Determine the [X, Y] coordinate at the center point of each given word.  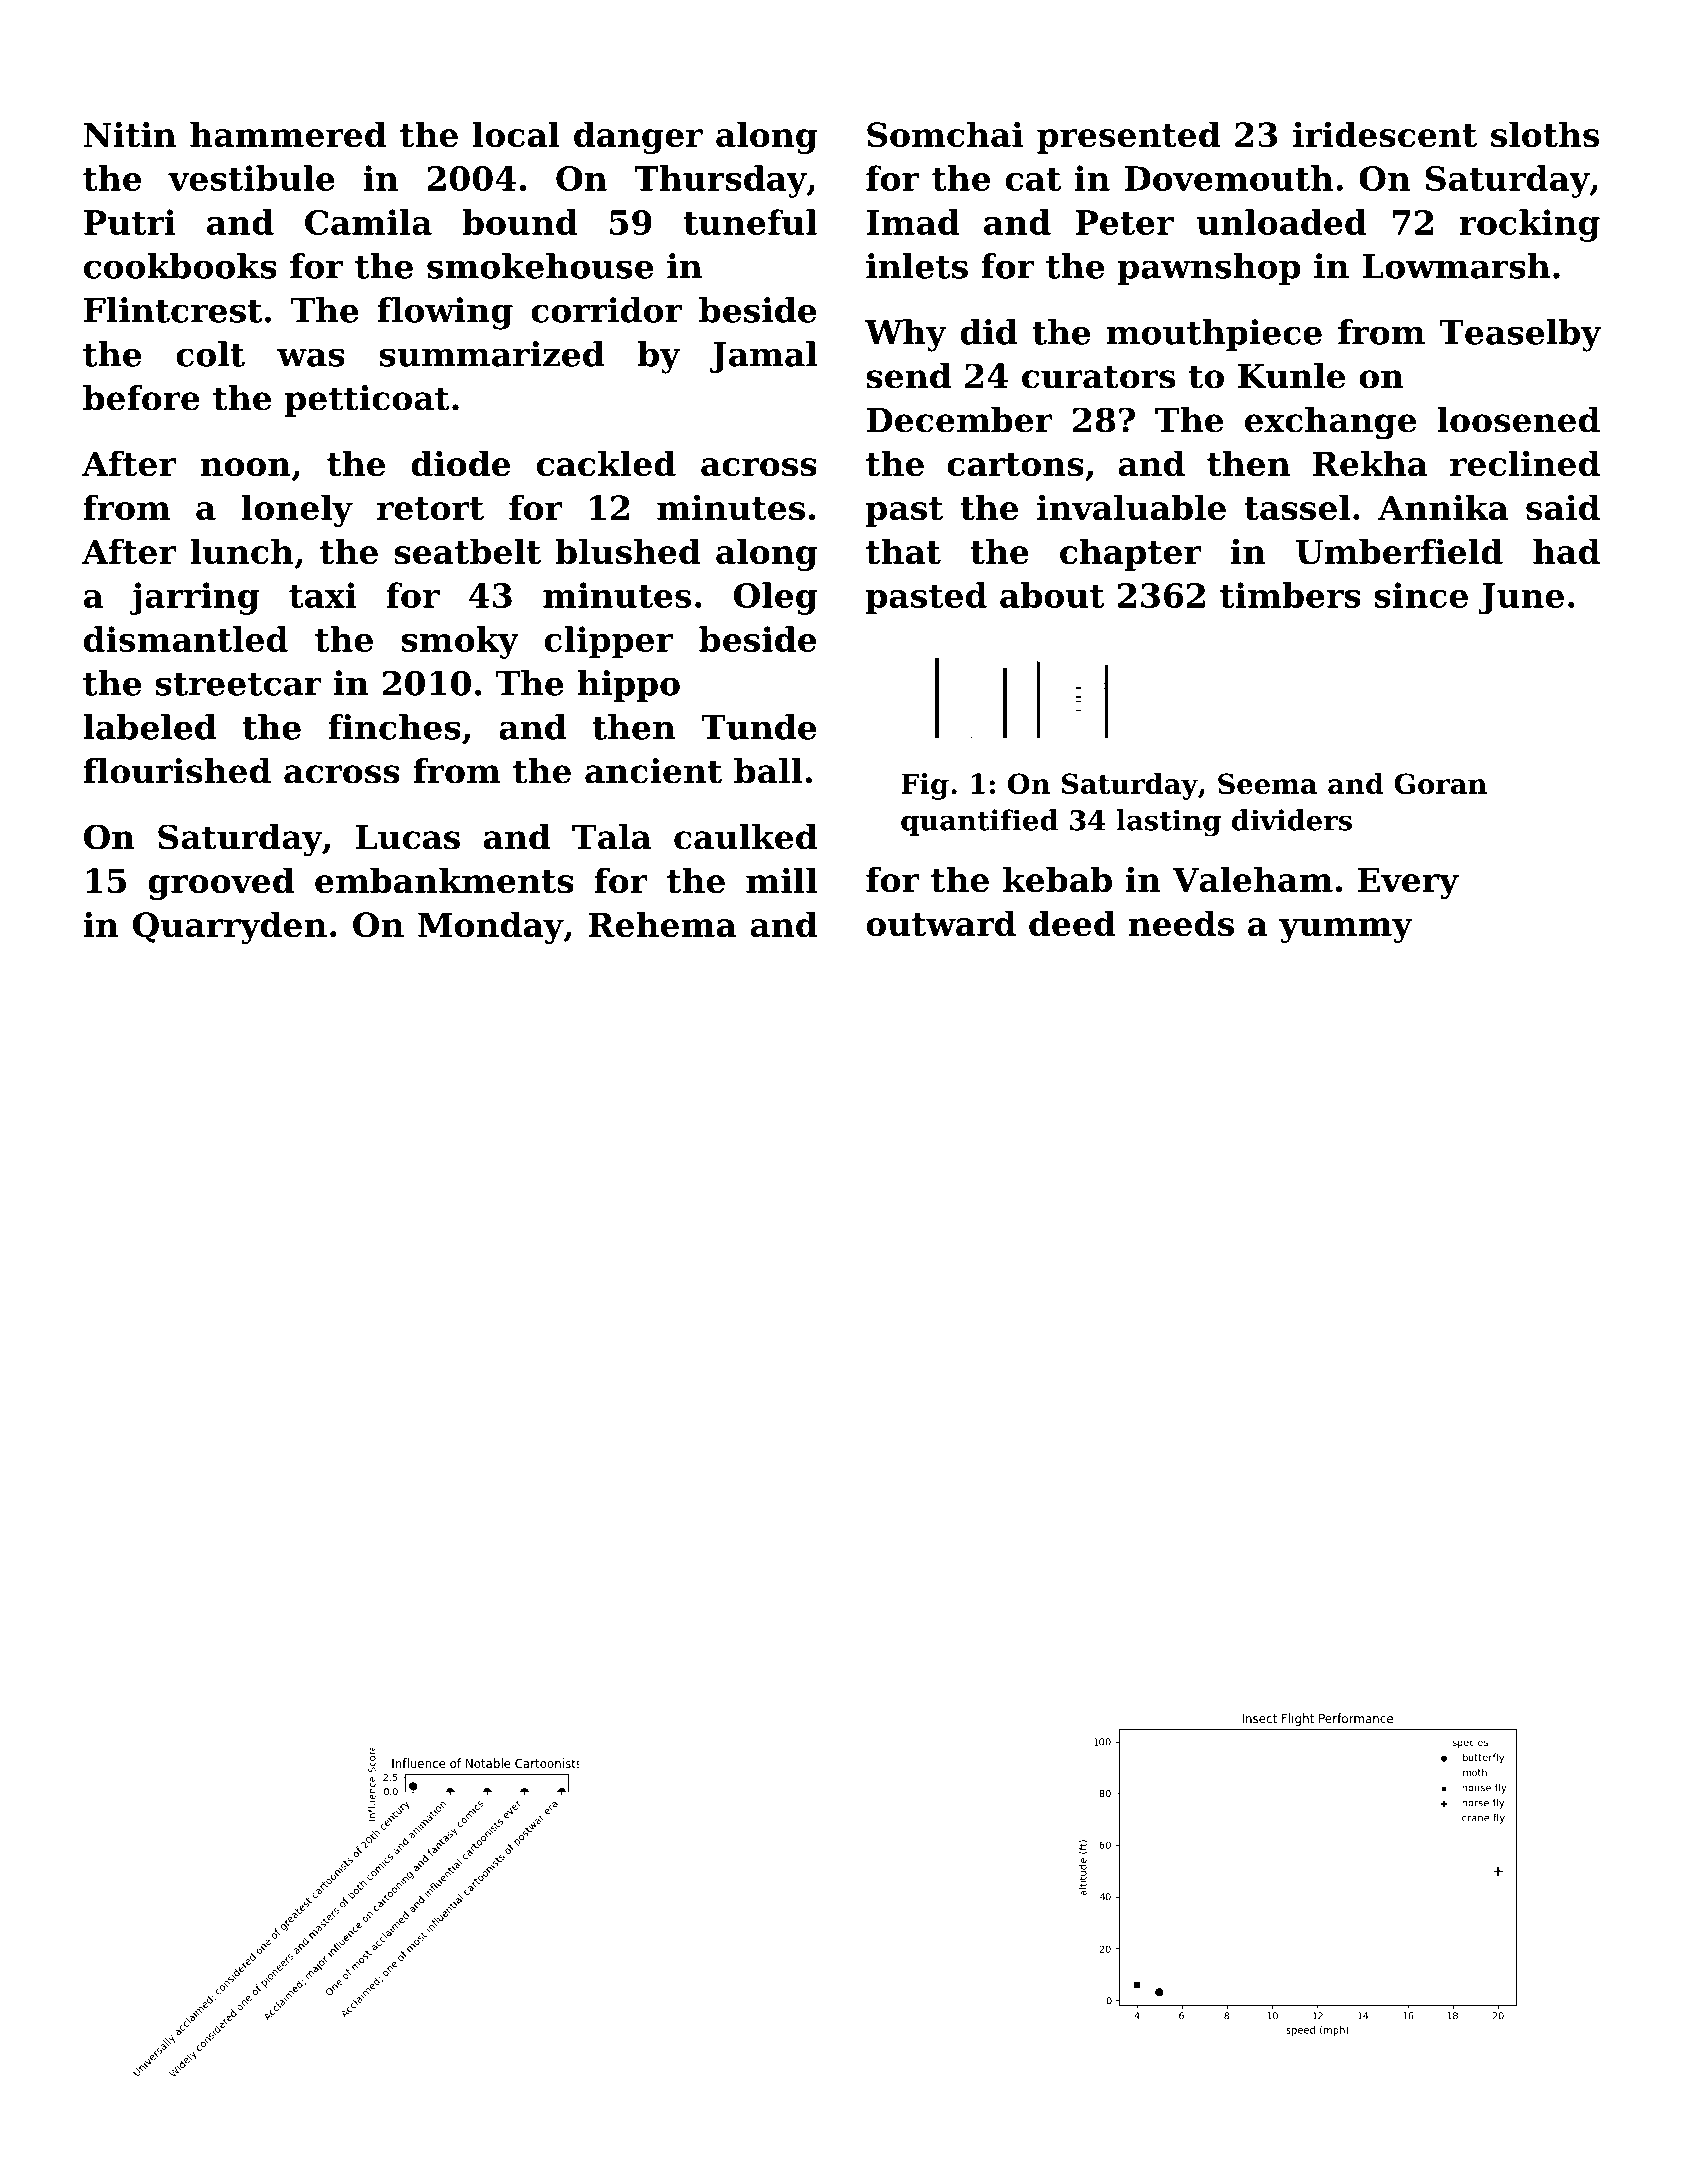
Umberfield [1399, 551]
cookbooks [180, 266]
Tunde [758, 727]
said [1563, 507]
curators [1098, 377]
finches [394, 727]
